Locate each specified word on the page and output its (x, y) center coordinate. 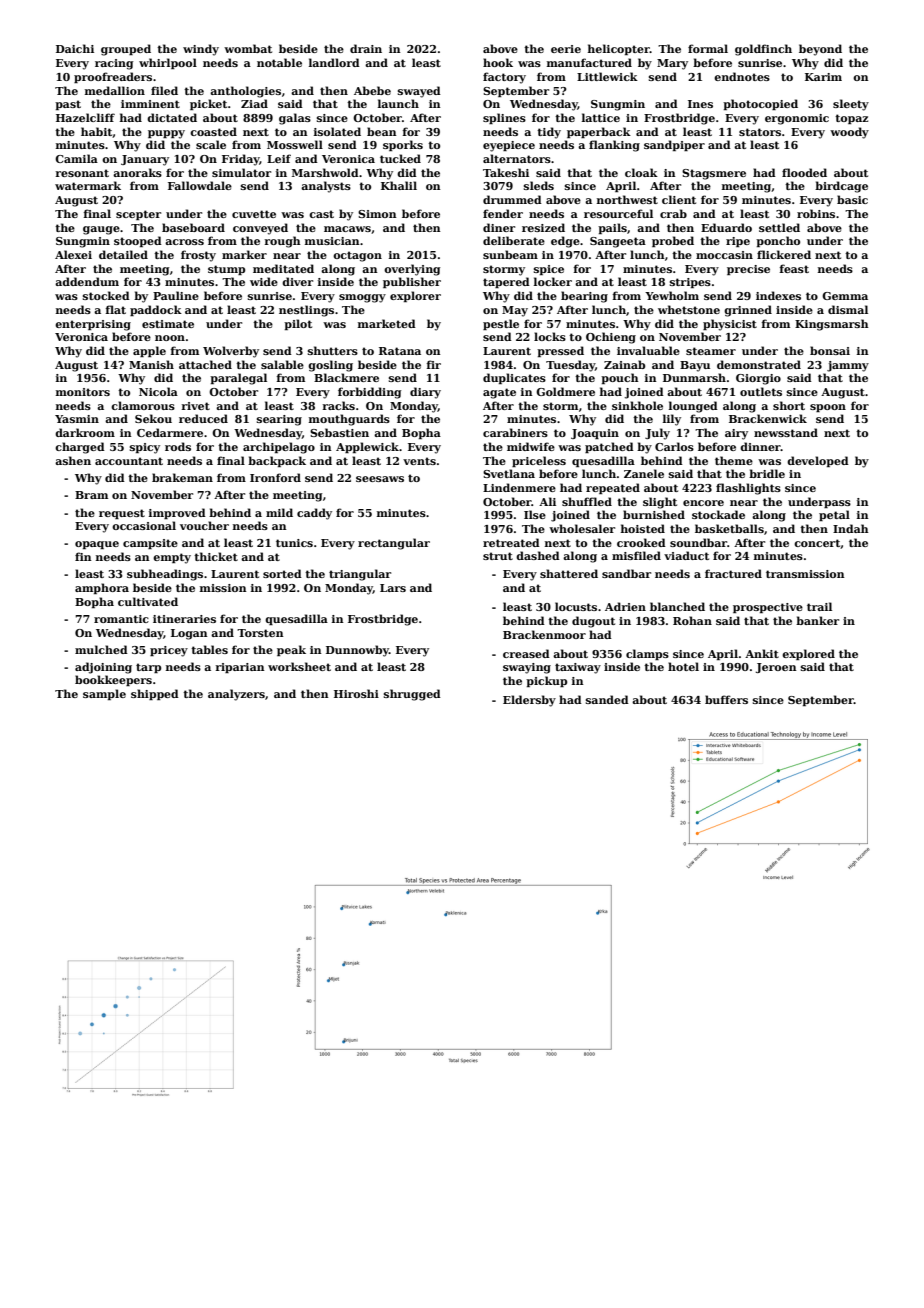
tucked (400, 158)
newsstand (786, 432)
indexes (778, 295)
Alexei (73, 254)
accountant (129, 461)
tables (209, 649)
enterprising (93, 325)
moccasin (724, 255)
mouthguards (349, 420)
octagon (357, 256)
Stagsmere (714, 174)
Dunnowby (357, 651)
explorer (415, 296)
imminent (150, 104)
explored (808, 654)
